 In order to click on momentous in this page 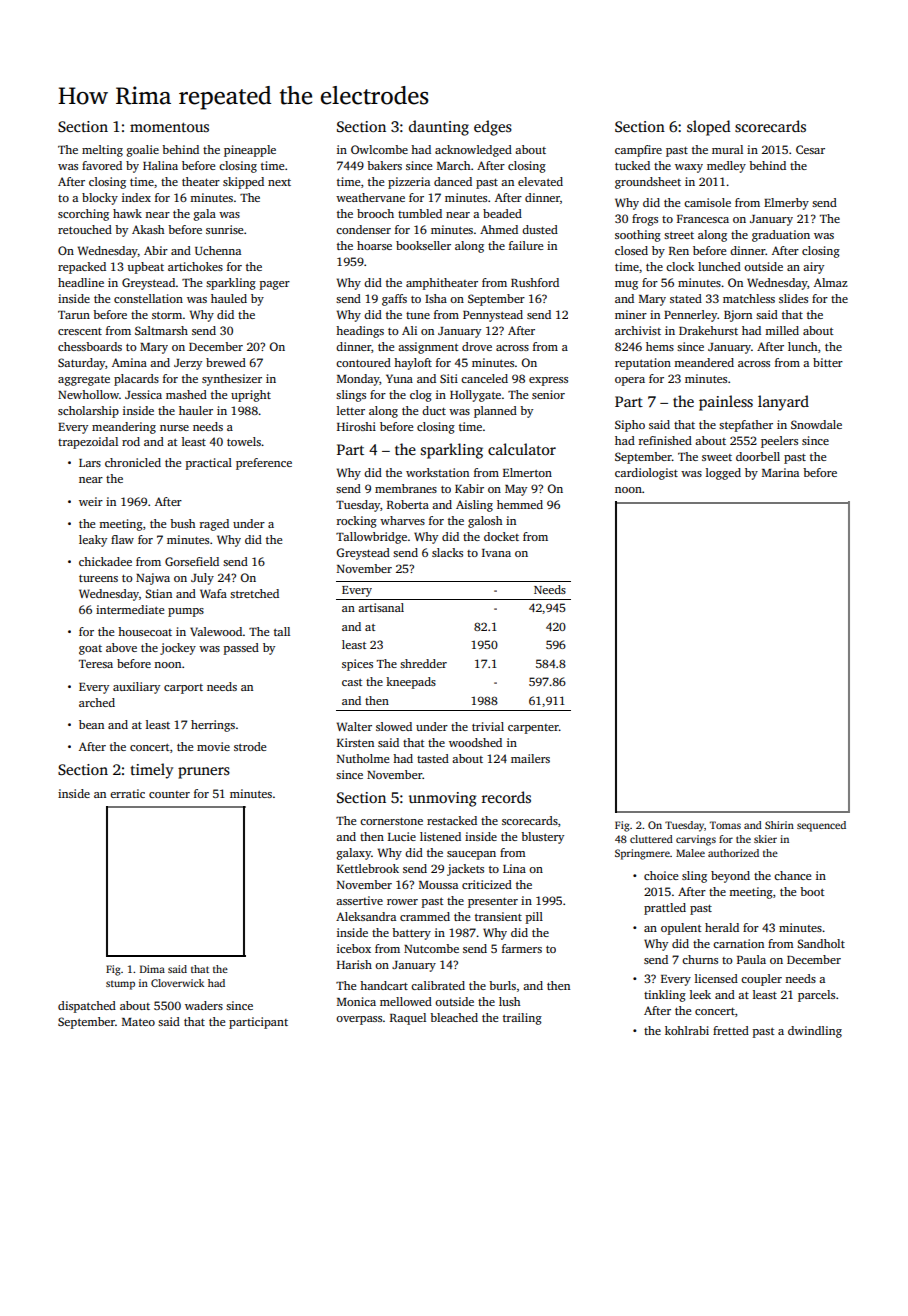, I will do `click(169, 127)`.
